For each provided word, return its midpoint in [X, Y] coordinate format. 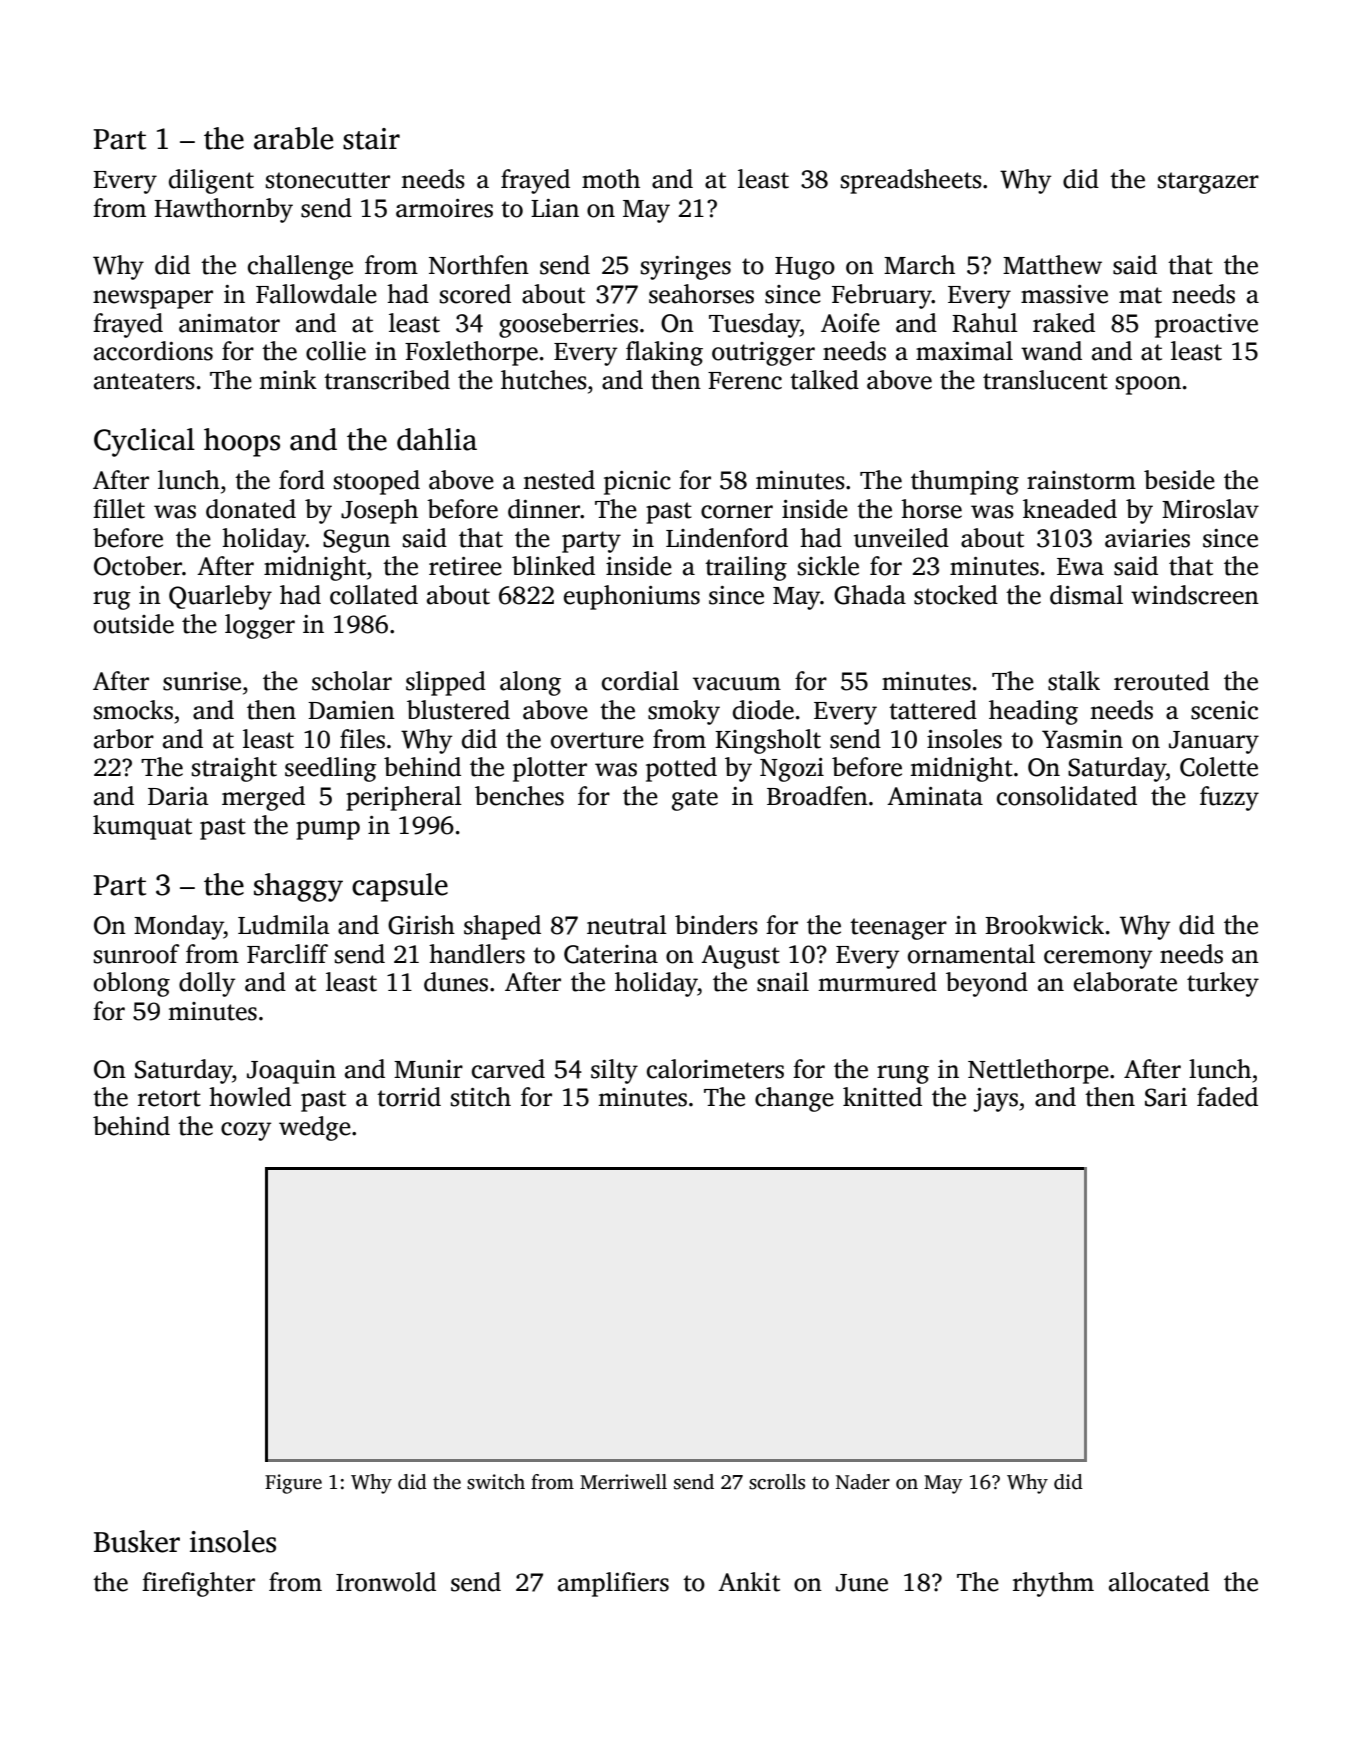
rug [112, 600]
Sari [1166, 1097]
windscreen [1195, 595]
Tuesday [754, 325]
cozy [246, 1131]
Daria [178, 796]
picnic [637, 483]
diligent [211, 181]
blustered [458, 710]
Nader [863, 1482]
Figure [293, 1484]
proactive [1206, 326]
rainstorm [1081, 480]
